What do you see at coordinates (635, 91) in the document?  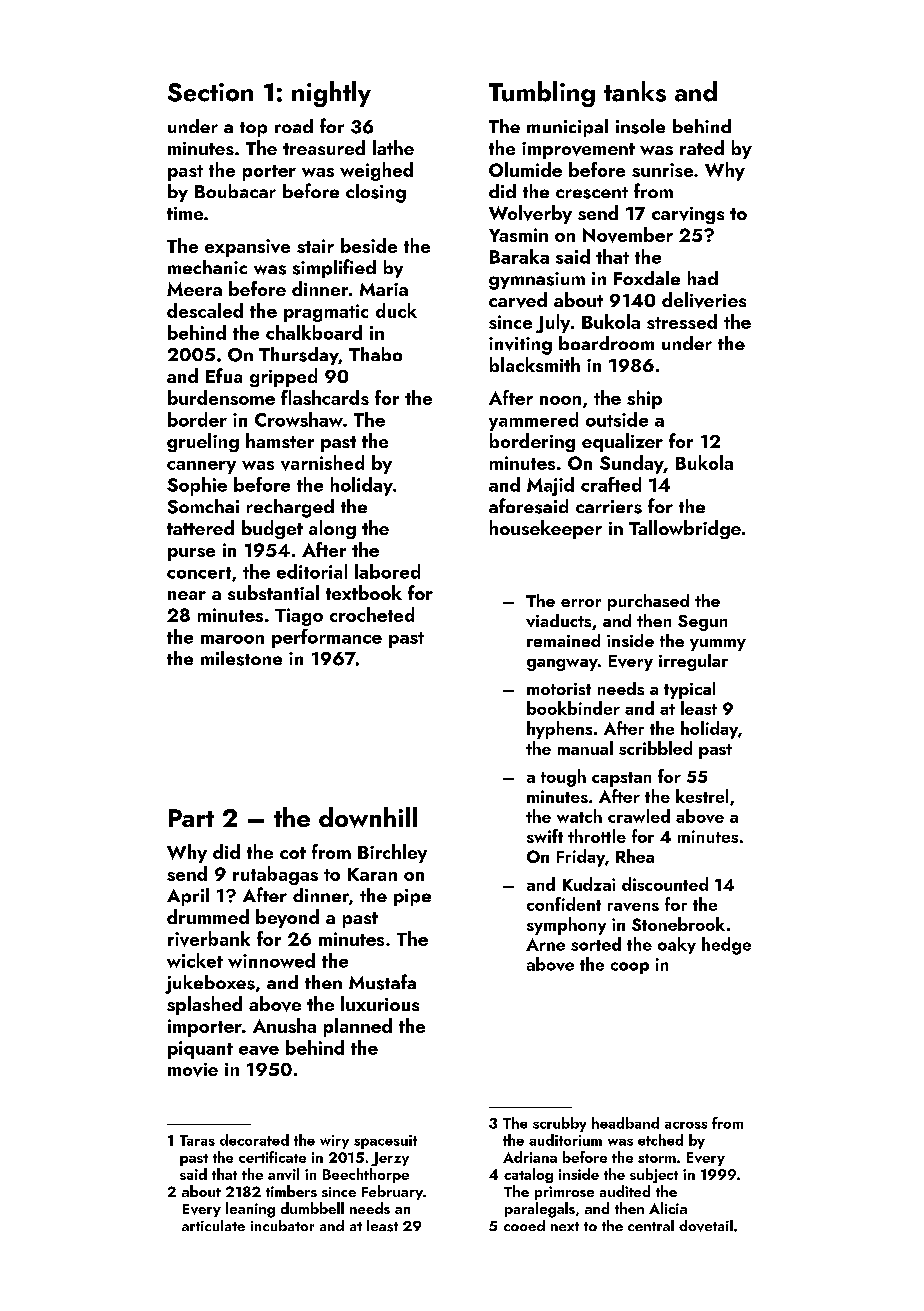 I see `tanks` at bounding box center [635, 91].
